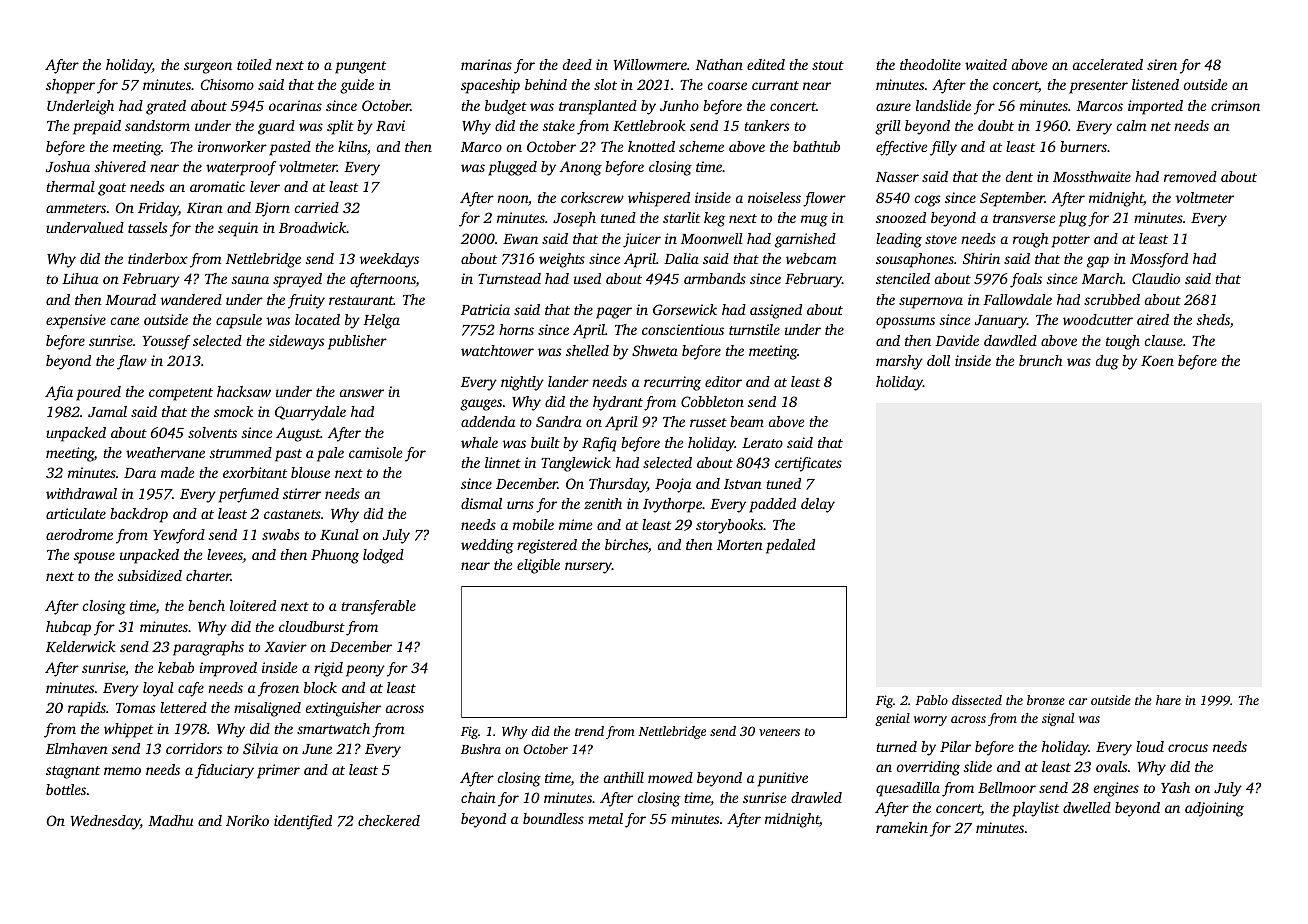  I want to click on perfumed, so click(249, 495).
